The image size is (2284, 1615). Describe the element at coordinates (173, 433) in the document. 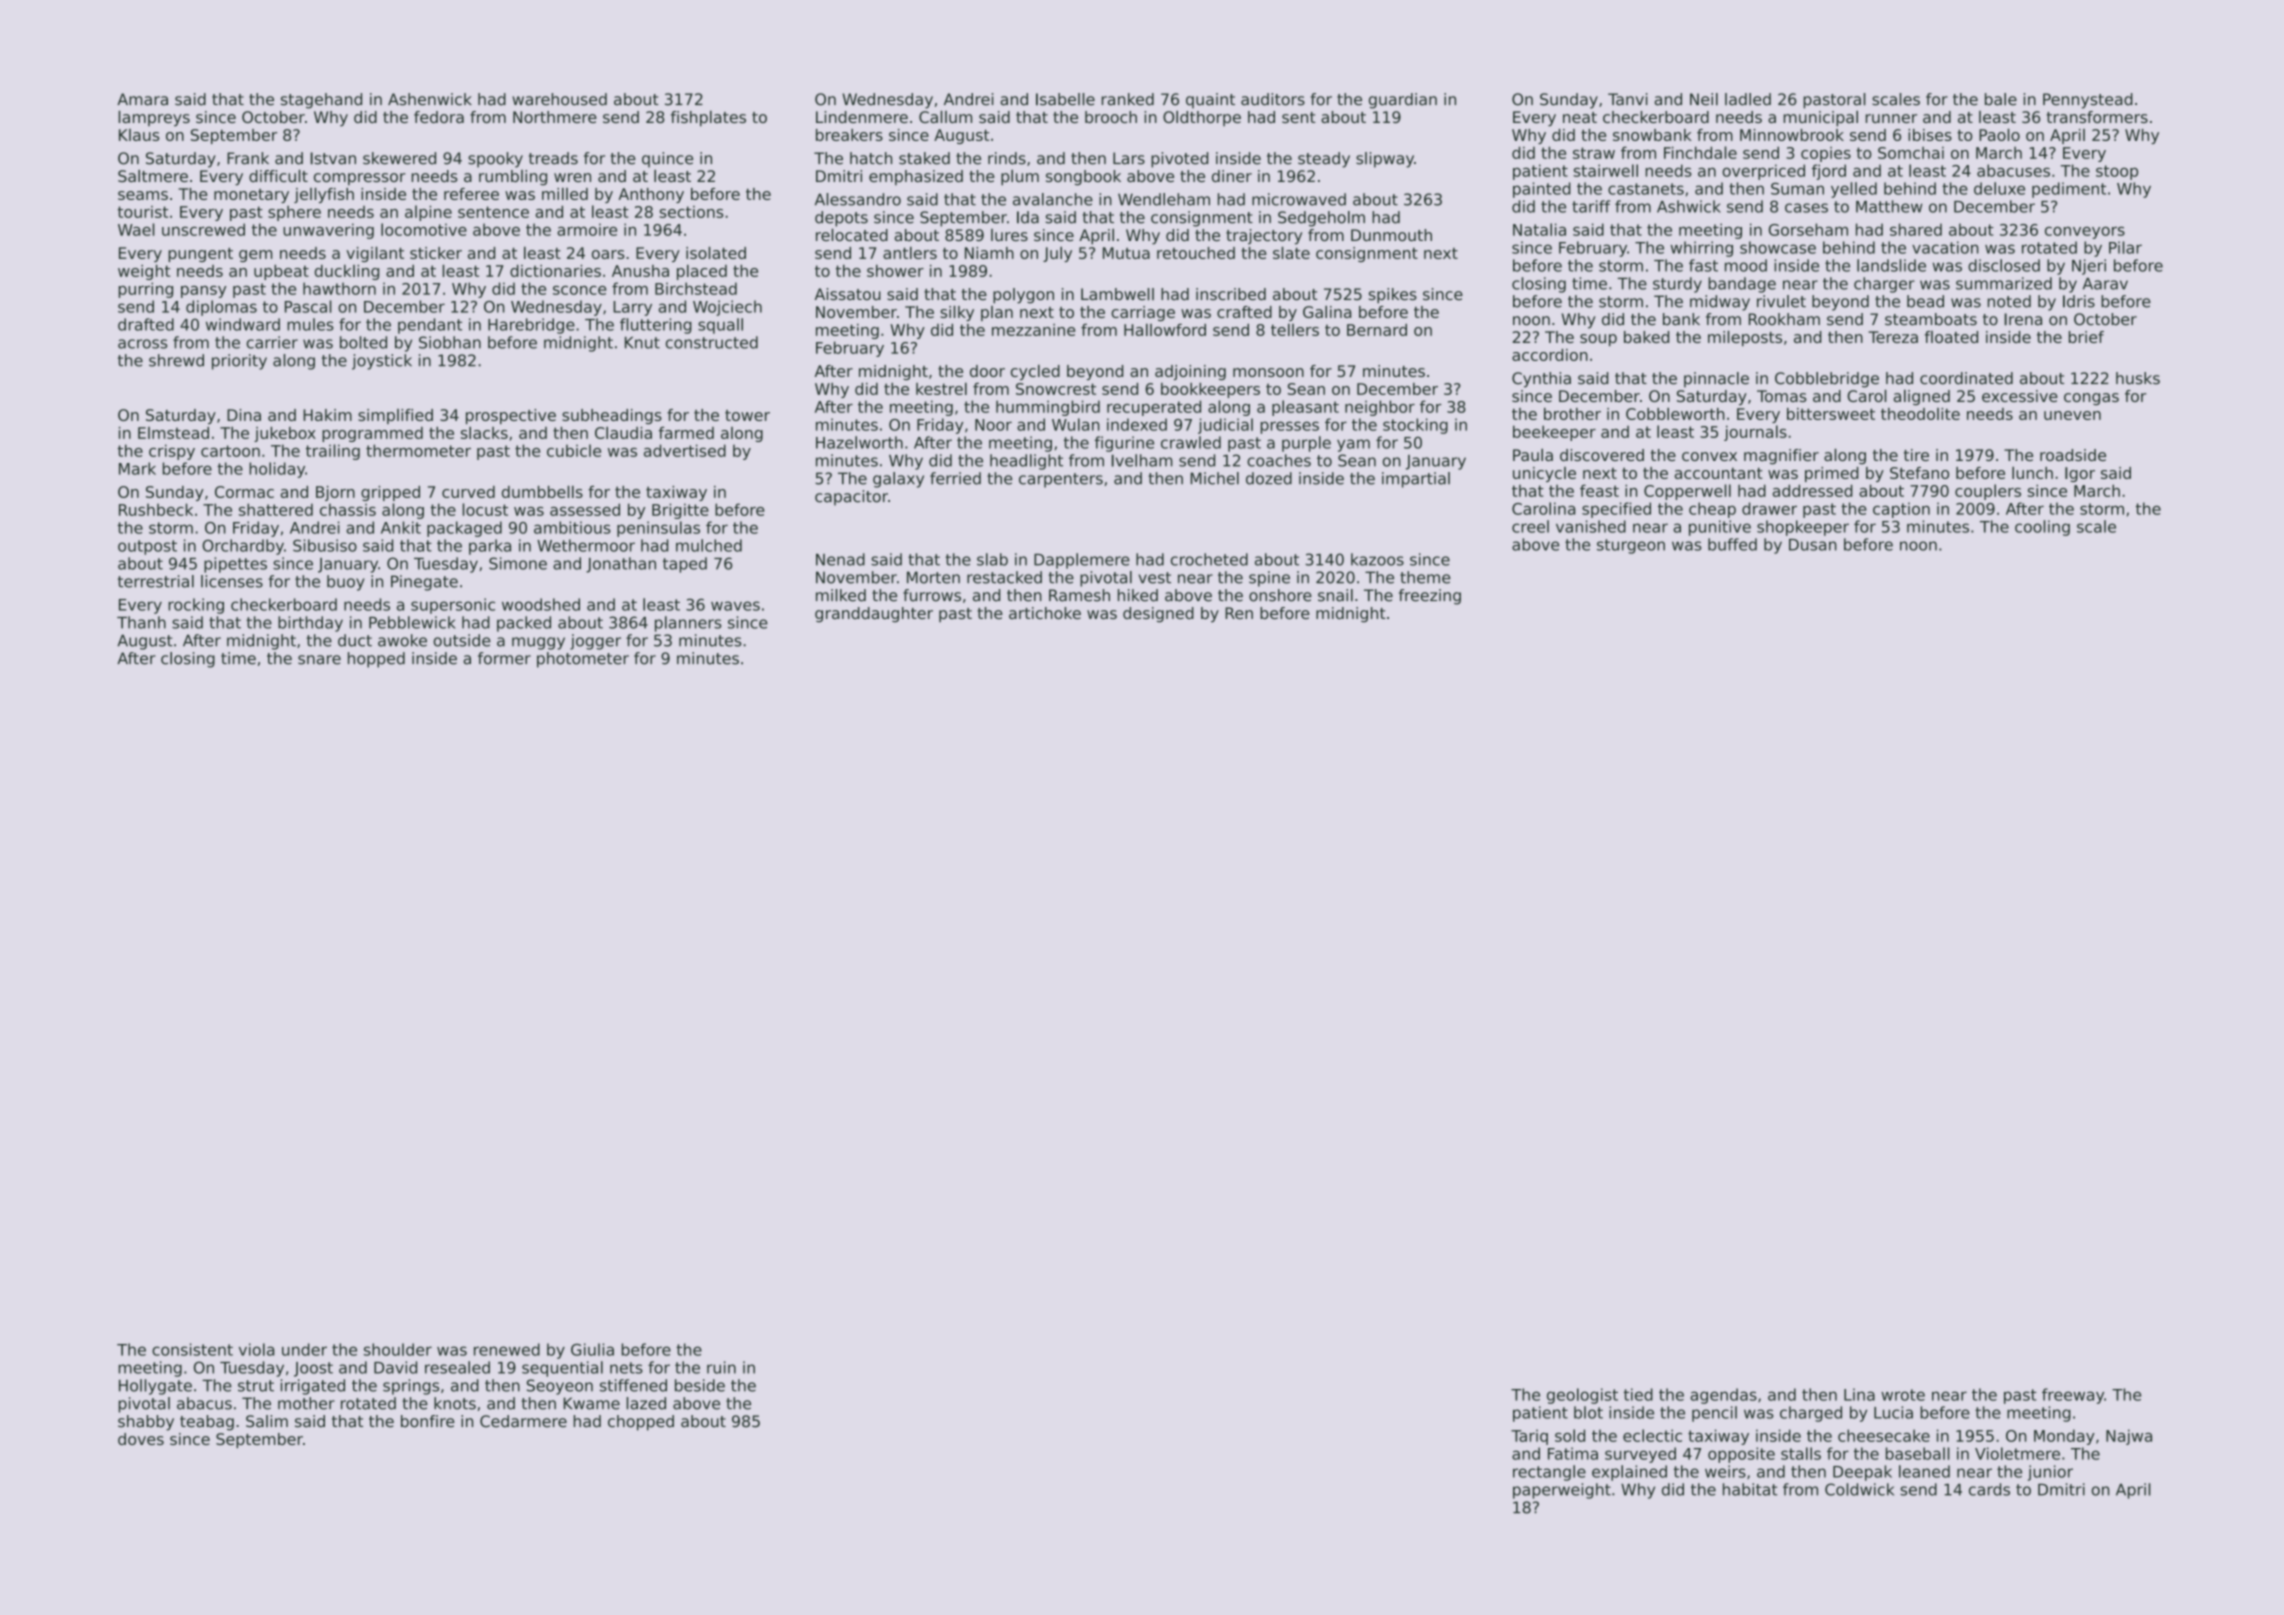

I see `Elmstead` at that location.
